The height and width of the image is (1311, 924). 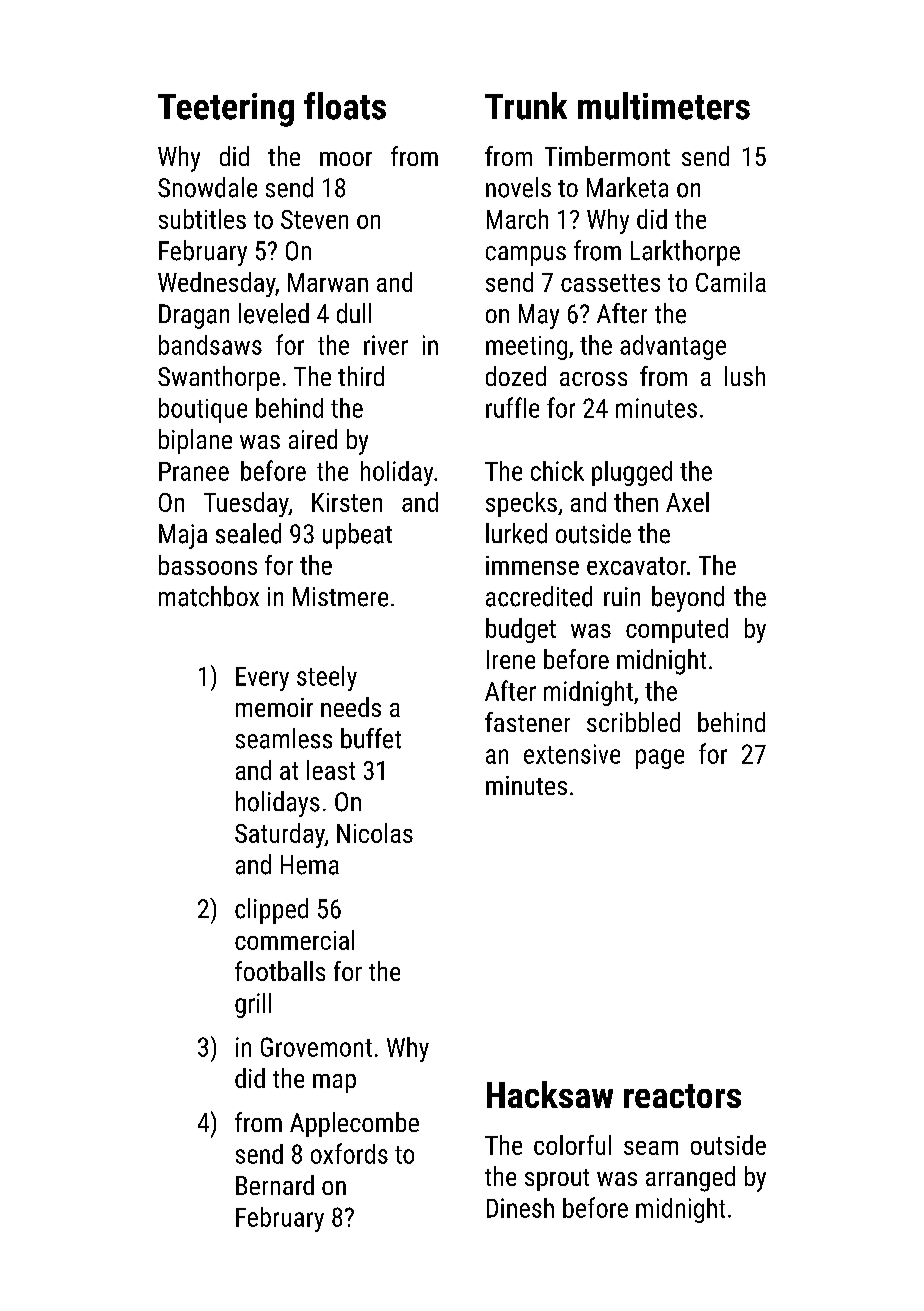 What do you see at coordinates (274, 707) in the image?
I see `memoir` at bounding box center [274, 707].
